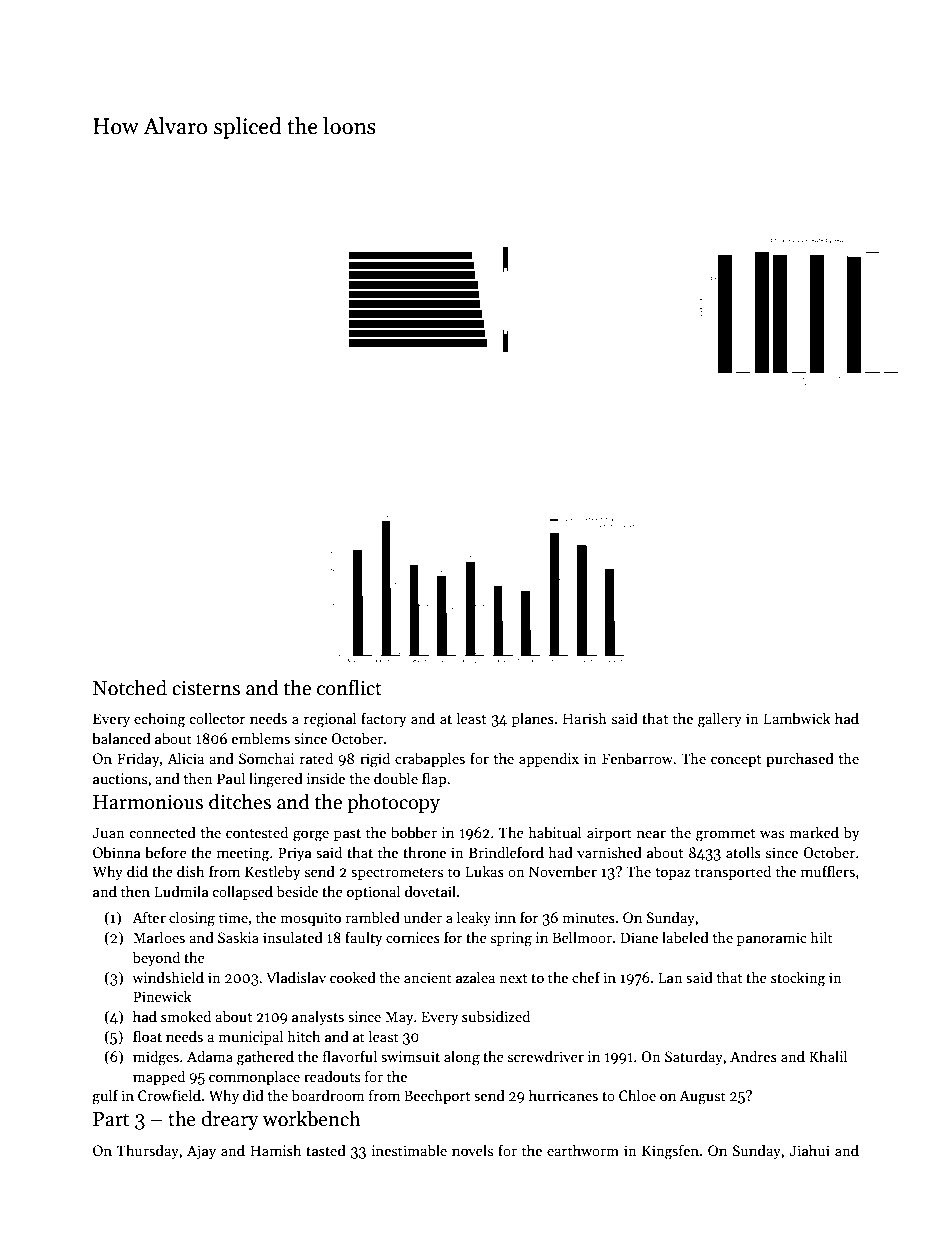 The height and width of the screenshot is (1233, 952). I want to click on gallery, so click(720, 720).
